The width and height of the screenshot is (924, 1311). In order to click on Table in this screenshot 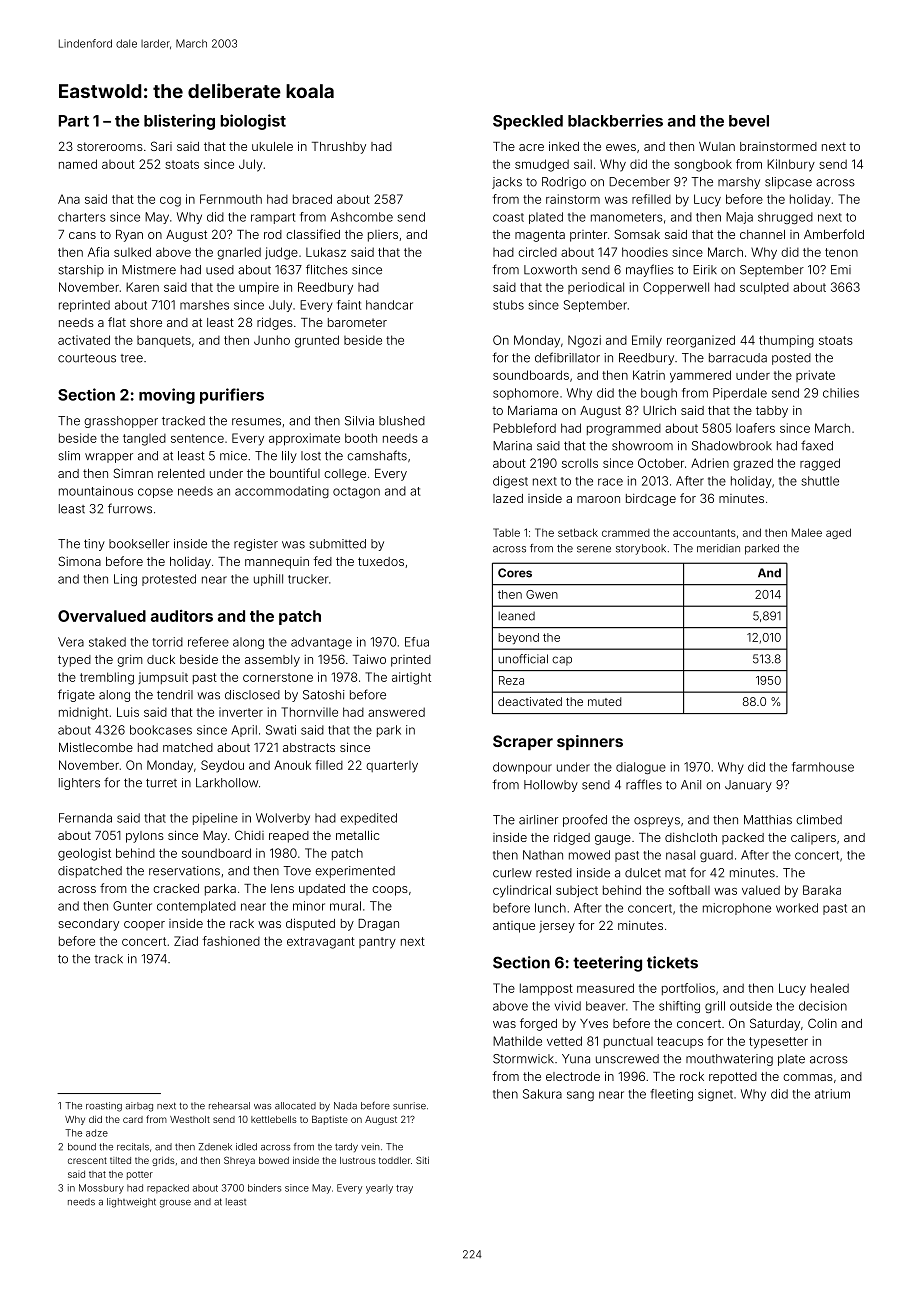, I will do `click(506, 532)`.
